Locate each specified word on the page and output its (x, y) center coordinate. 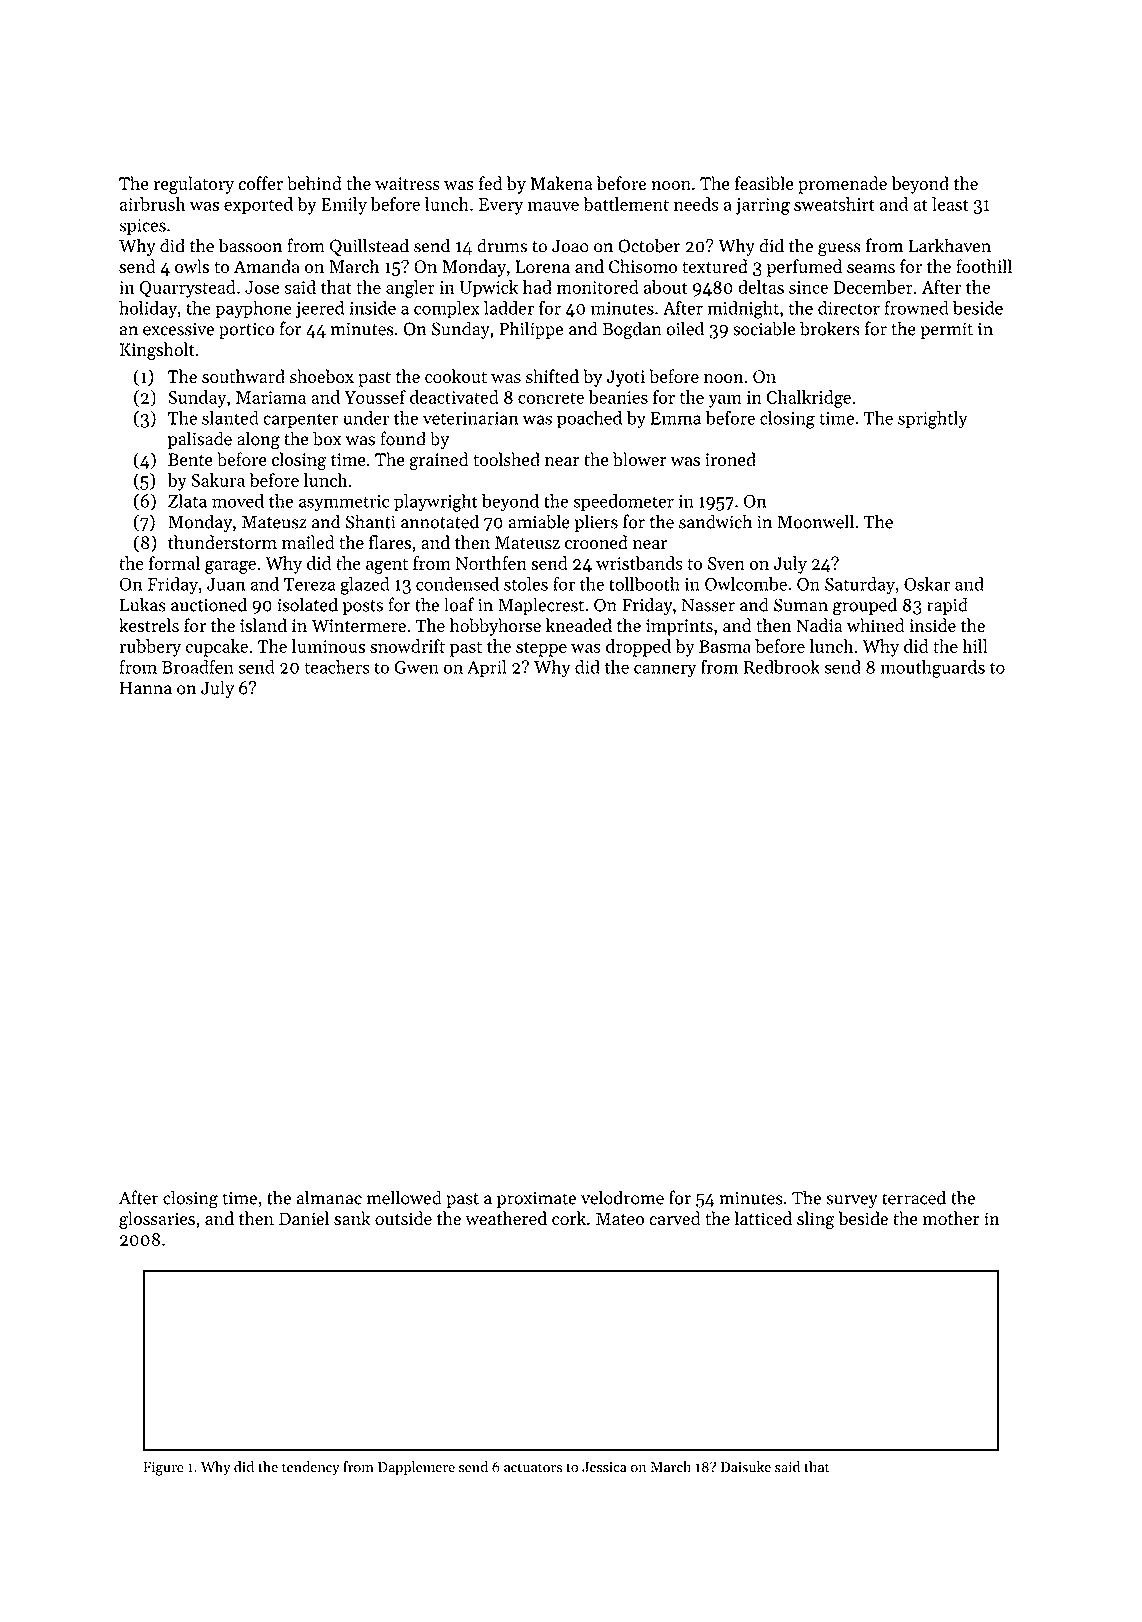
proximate (536, 1200)
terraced (914, 1197)
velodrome (622, 1197)
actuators (533, 1468)
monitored (598, 287)
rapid (947, 606)
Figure (163, 1469)
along (258, 440)
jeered (320, 310)
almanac (329, 1197)
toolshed (506, 459)
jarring (763, 206)
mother (951, 1218)
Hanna (146, 688)
